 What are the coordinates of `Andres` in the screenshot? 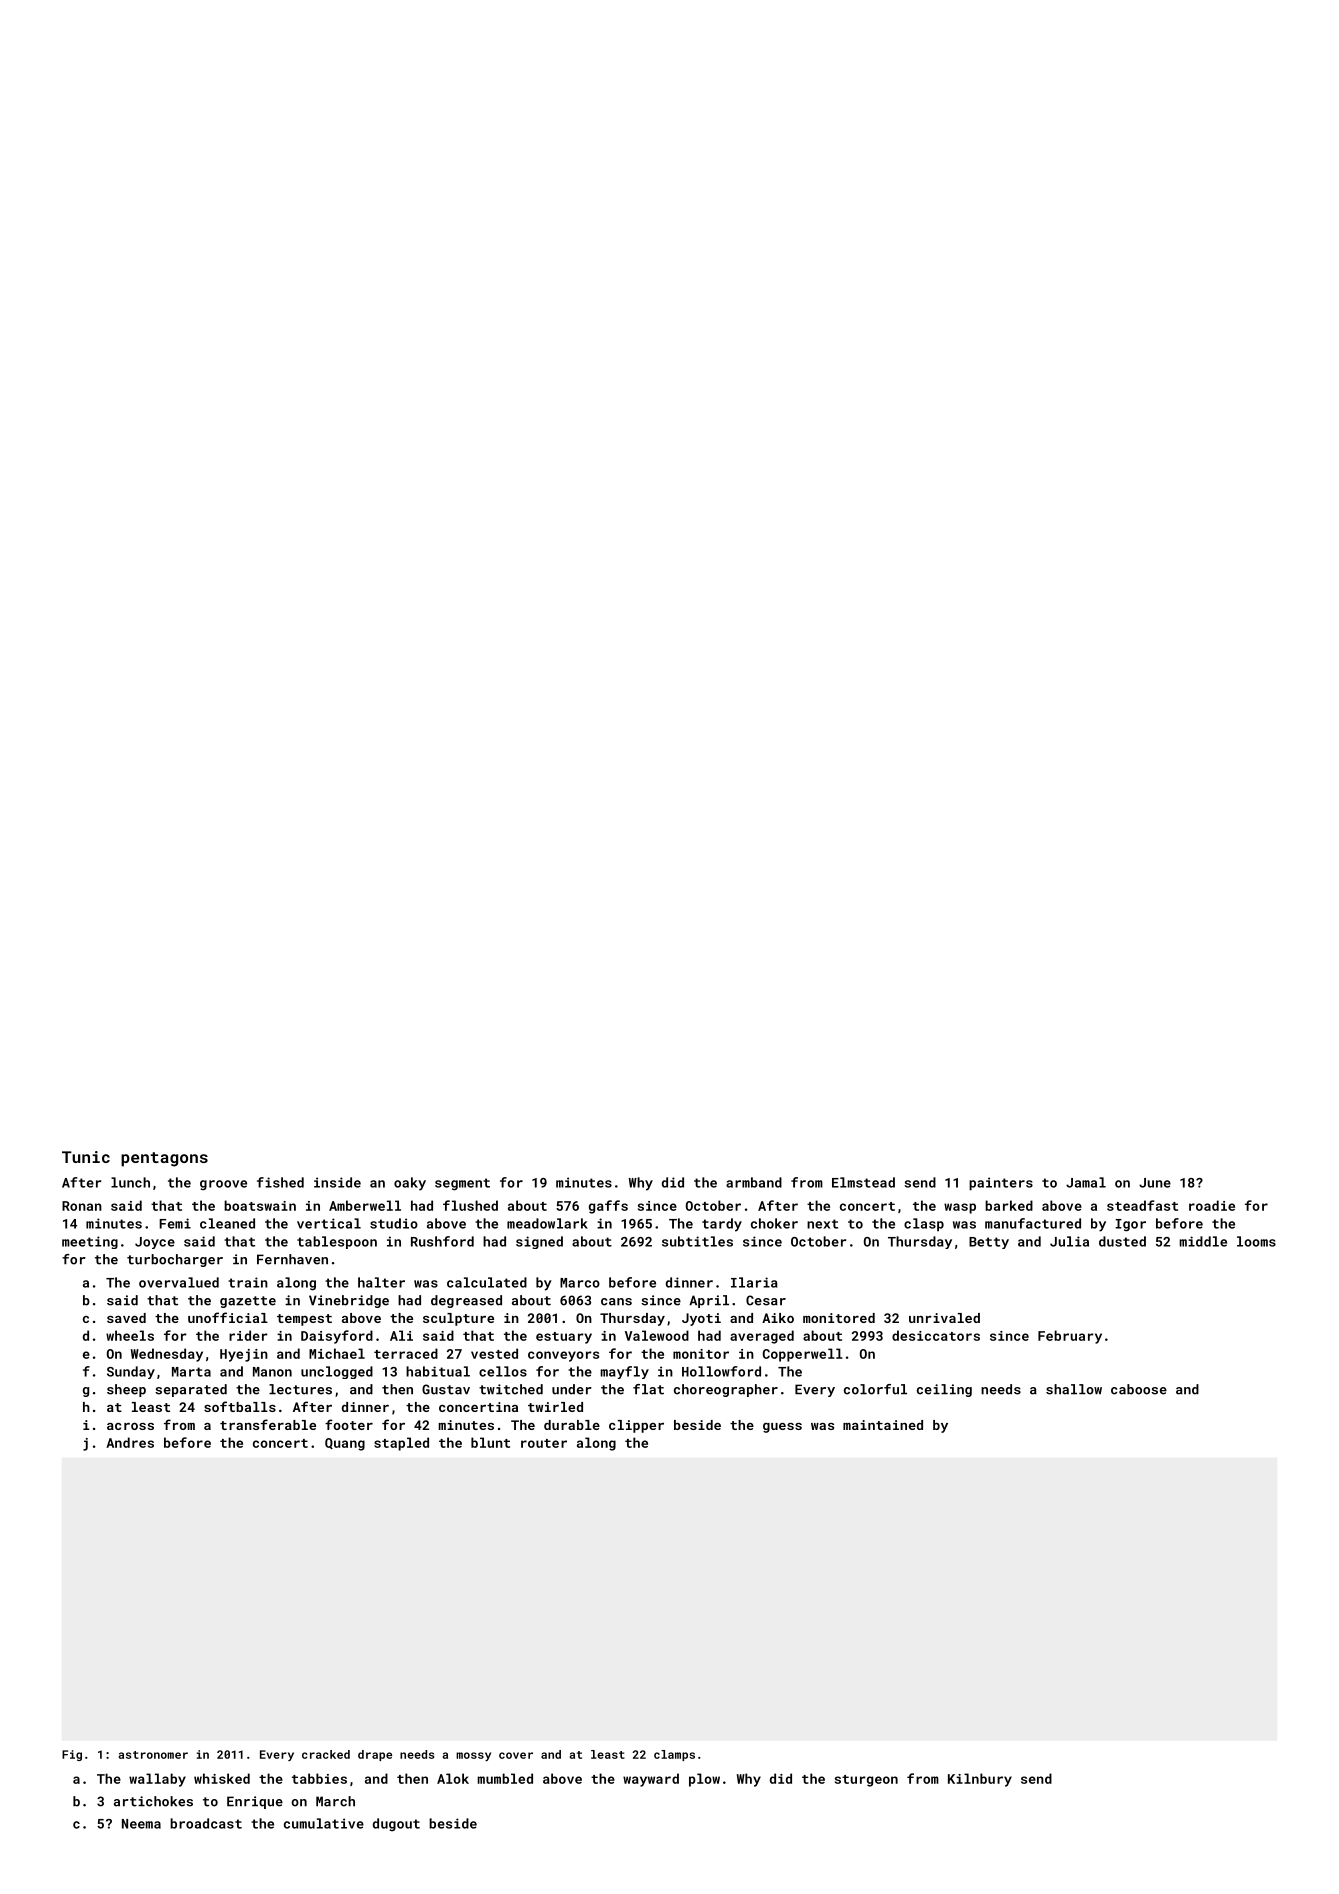 It's located at (130, 1442).
